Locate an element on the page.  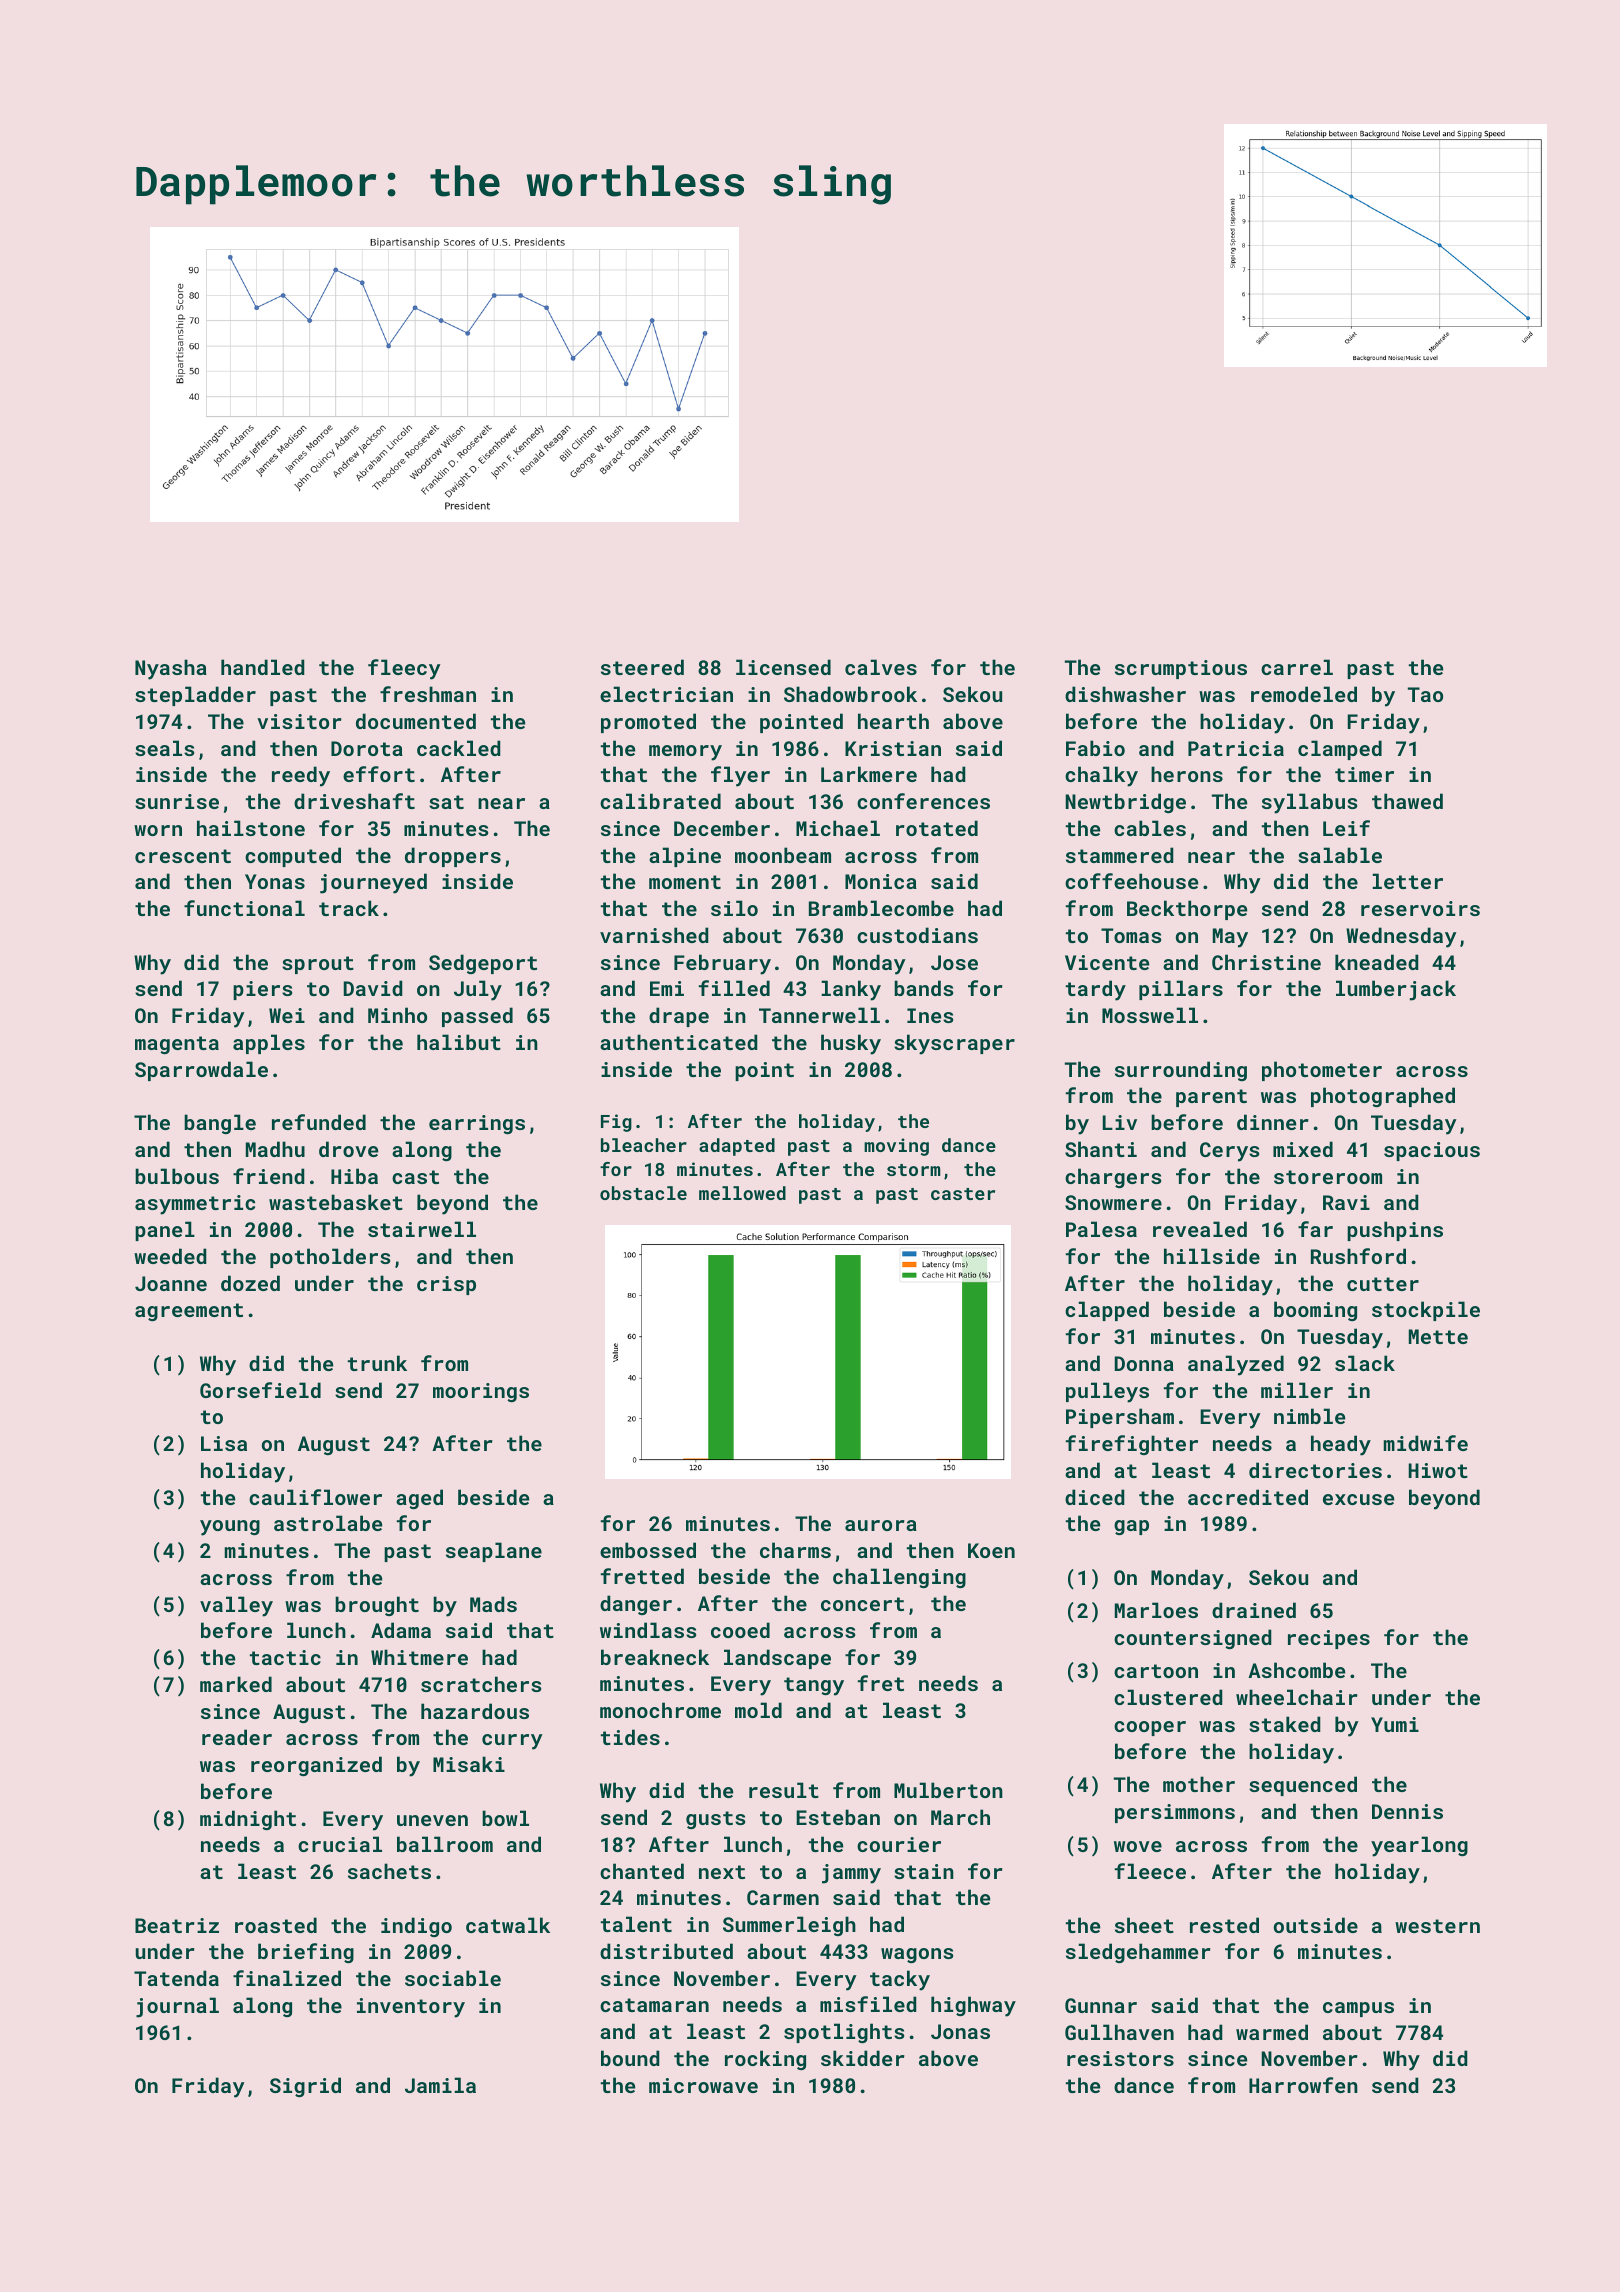
freshman is located at coordinates (428, 694).
